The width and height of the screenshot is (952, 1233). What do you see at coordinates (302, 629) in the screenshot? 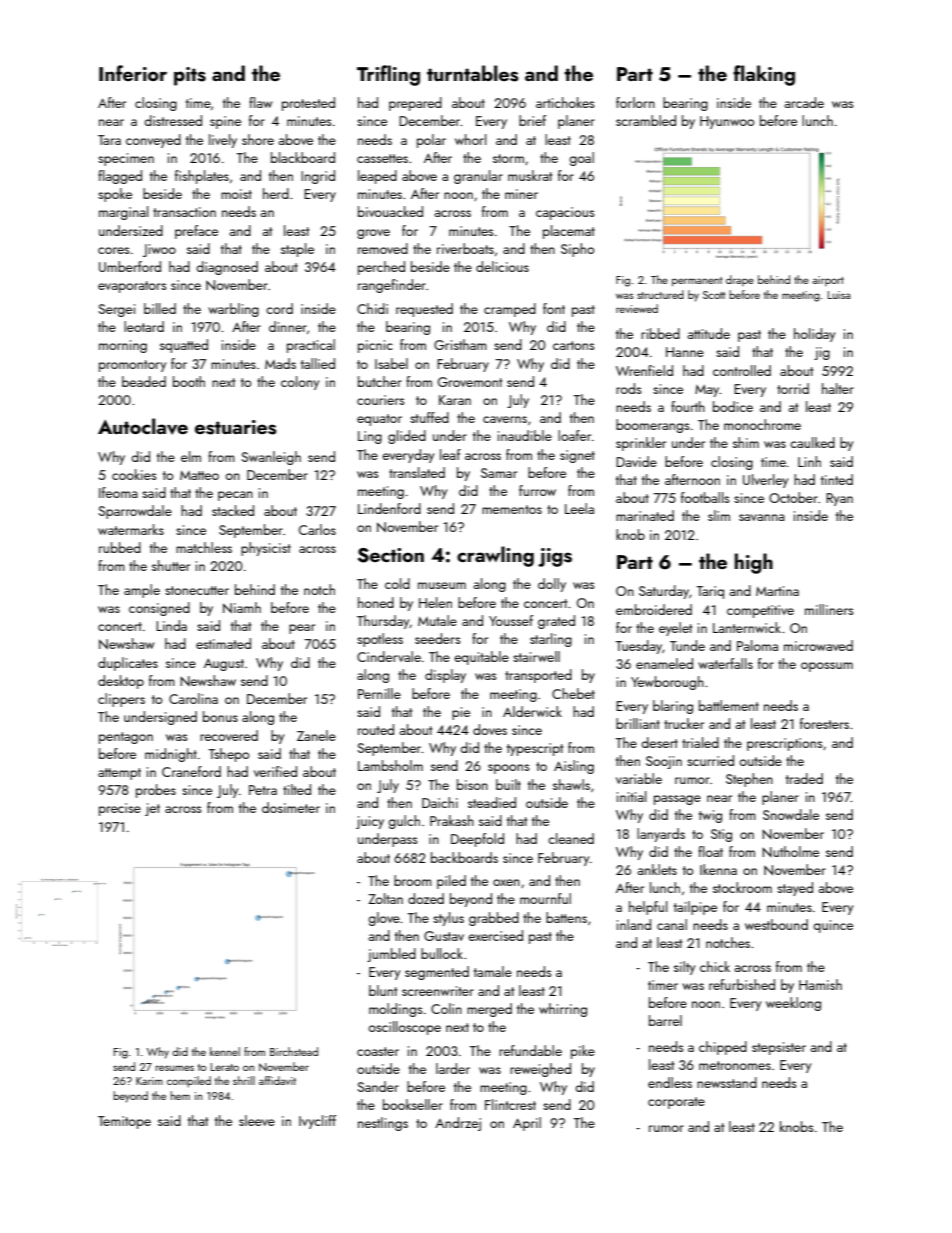
I see `pear` at bounding box center [302, 629].
